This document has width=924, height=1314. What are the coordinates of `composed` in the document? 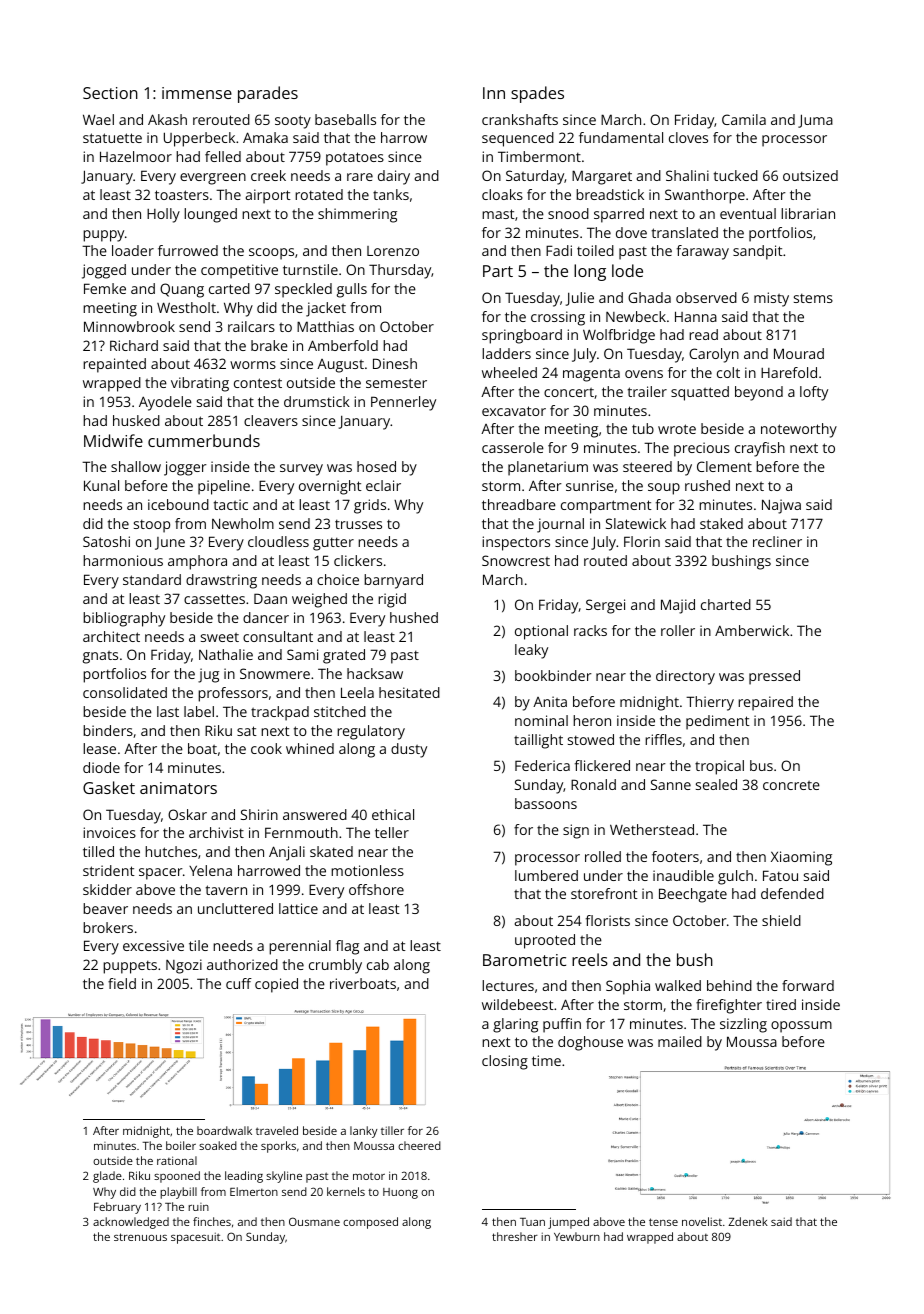 It's located at (370, 1223).
